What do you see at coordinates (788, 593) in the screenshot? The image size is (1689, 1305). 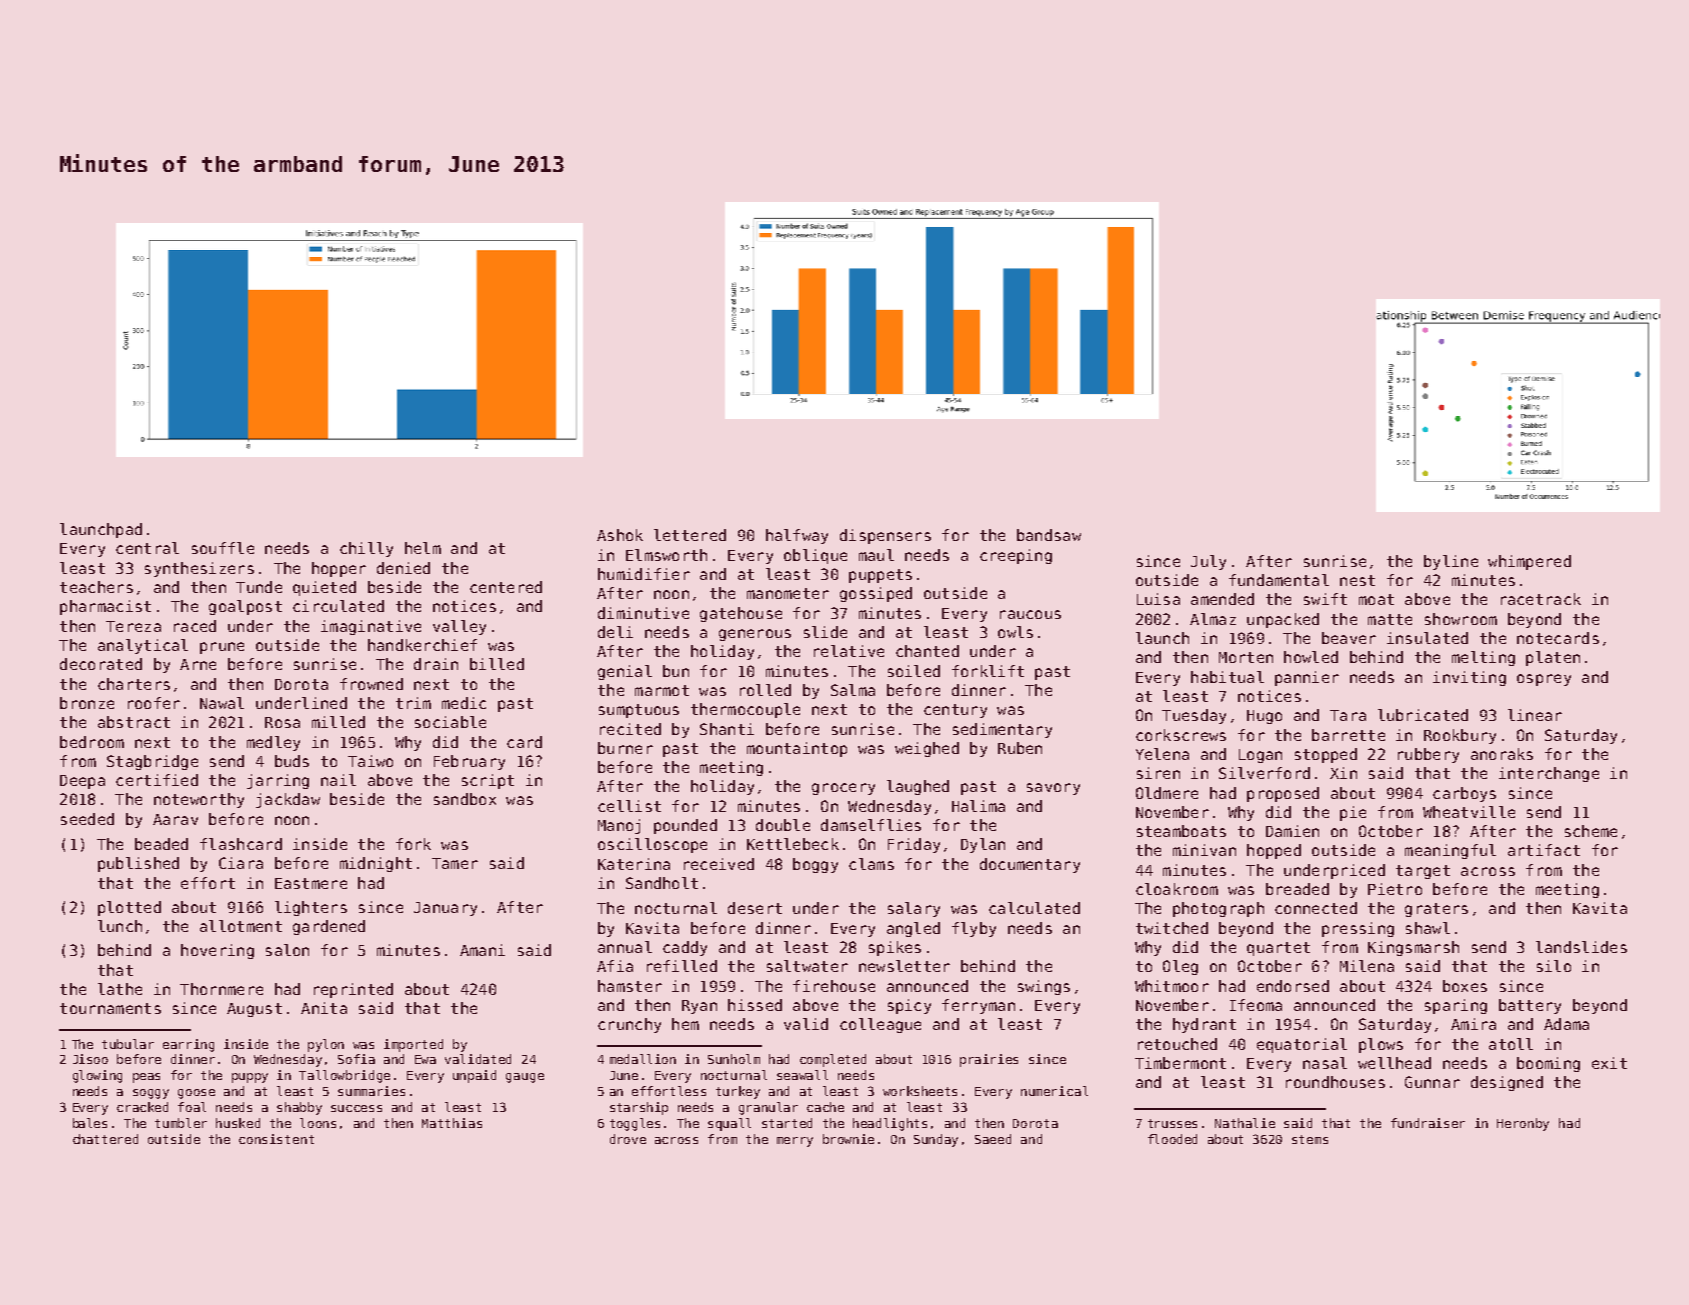 I see `manometer` at bounding box center [788, 593].
